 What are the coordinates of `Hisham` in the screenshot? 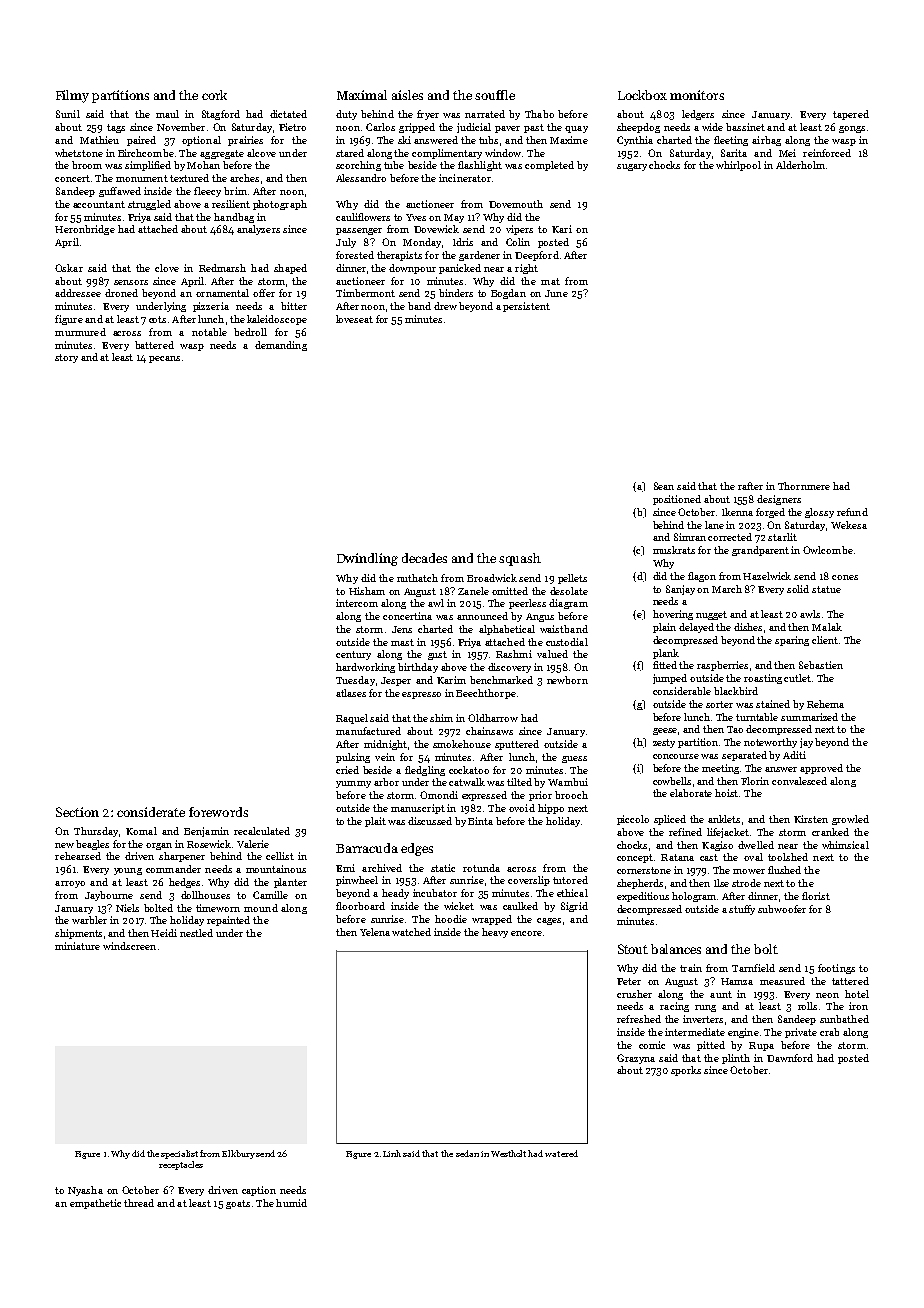 It's located at (367, 591).
